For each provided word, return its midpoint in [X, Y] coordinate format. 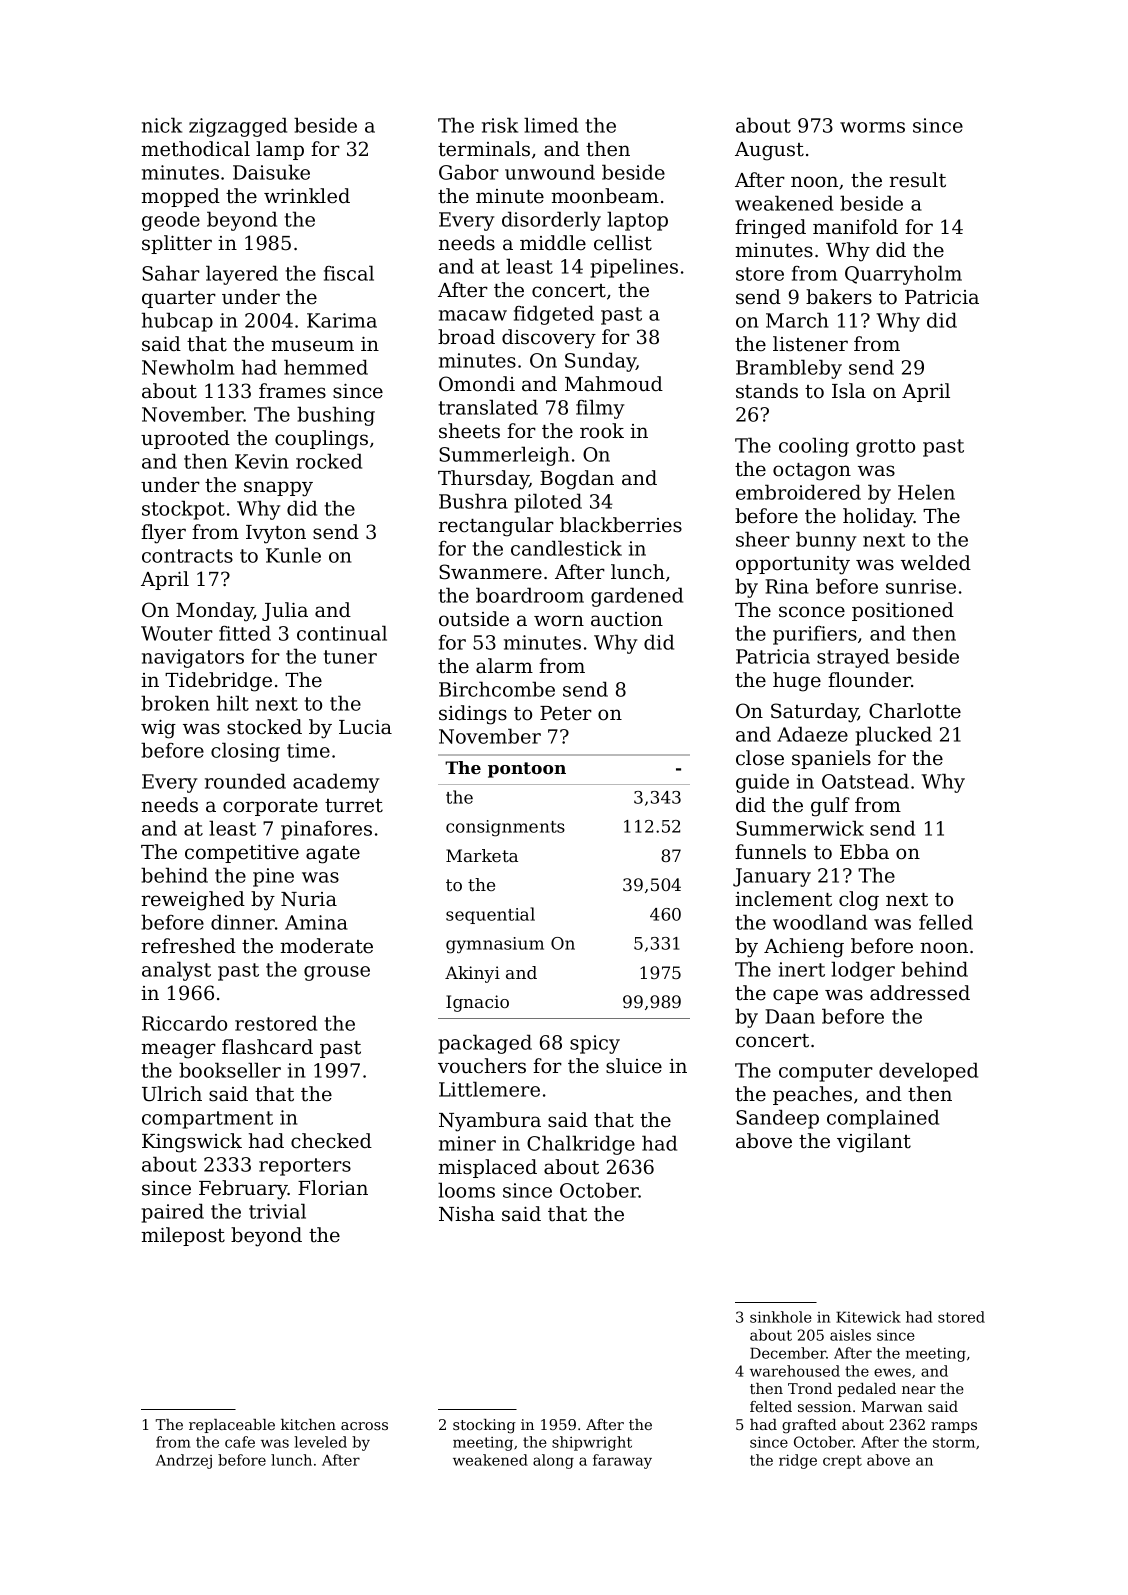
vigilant [874, 1143]
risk [500, 125]
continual [342, 633]
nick [162, 125]
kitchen [308, 1424]
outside [474, 619]
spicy [595, 1044]
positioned [903, 611]
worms [872, 127]
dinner [243, 922]
